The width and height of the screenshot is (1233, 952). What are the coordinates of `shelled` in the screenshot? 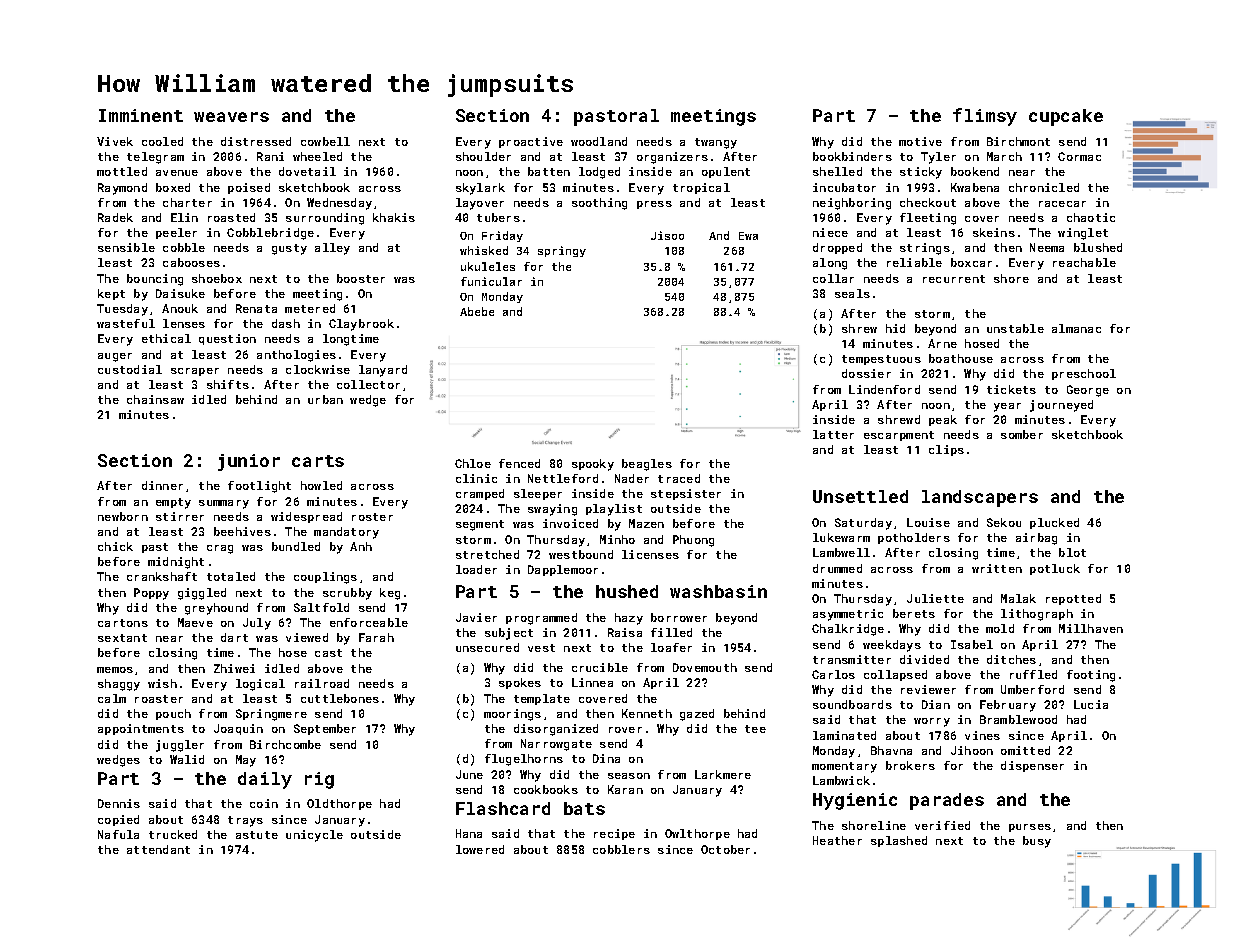 It's located at (837, 171).
